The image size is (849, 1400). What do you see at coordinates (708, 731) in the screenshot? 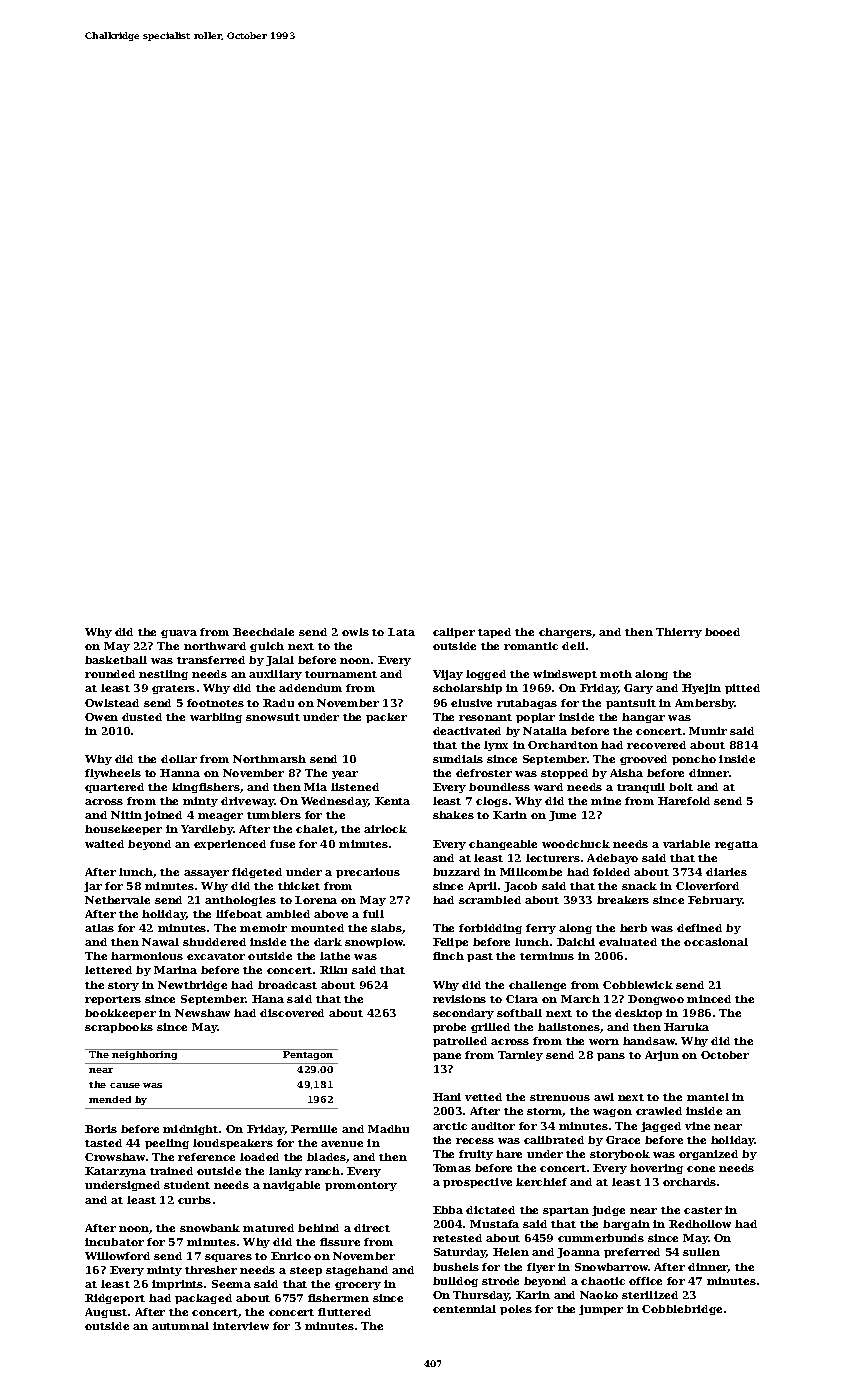
I see `Munir` at bounding box center [708, 731].
